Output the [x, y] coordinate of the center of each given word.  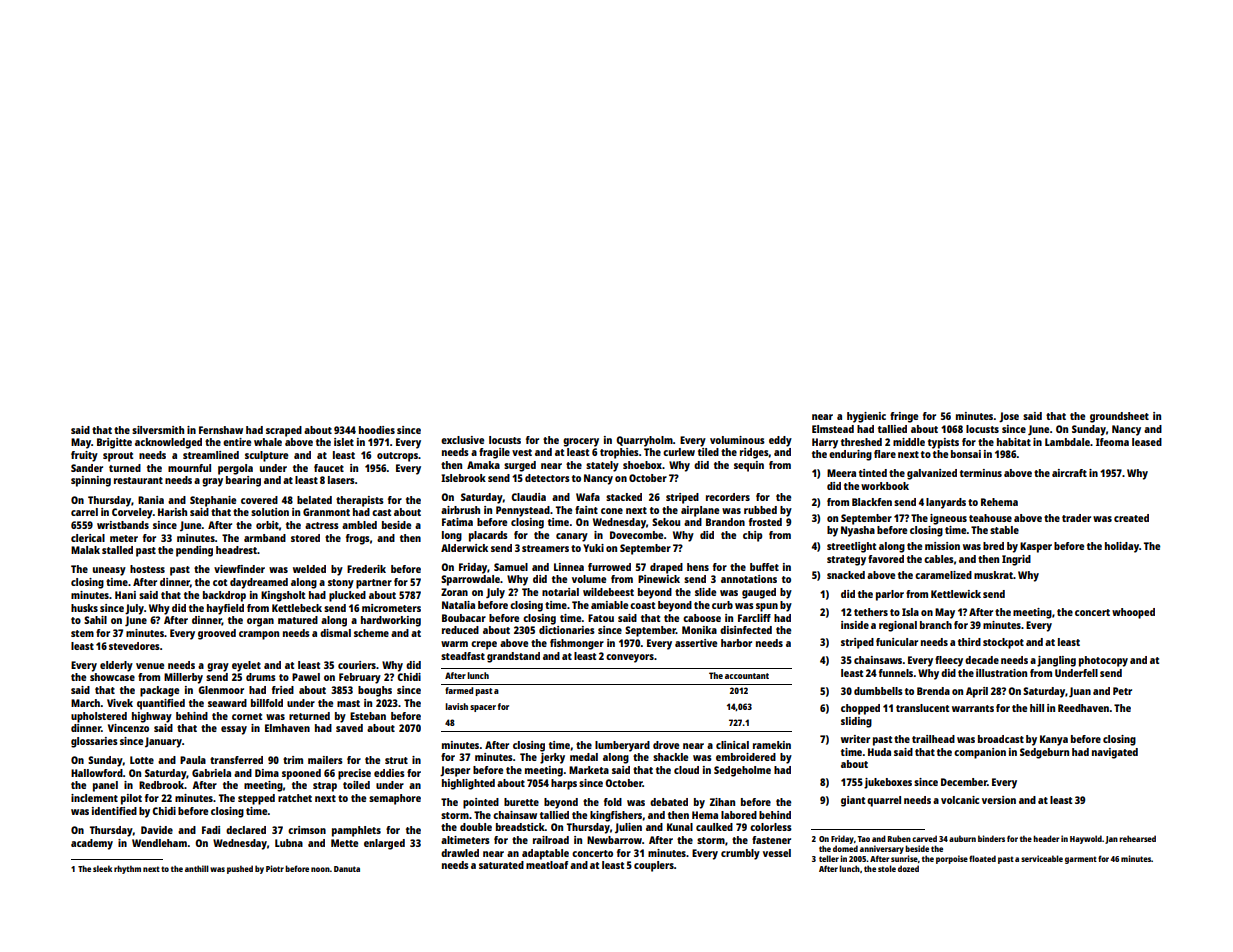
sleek [102, 868]
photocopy [1103, 661]
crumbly [740, 854]
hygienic [866, 417]
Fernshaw [221, 430]
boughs [375, 691]
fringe [904, 417]
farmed [459, 690]
